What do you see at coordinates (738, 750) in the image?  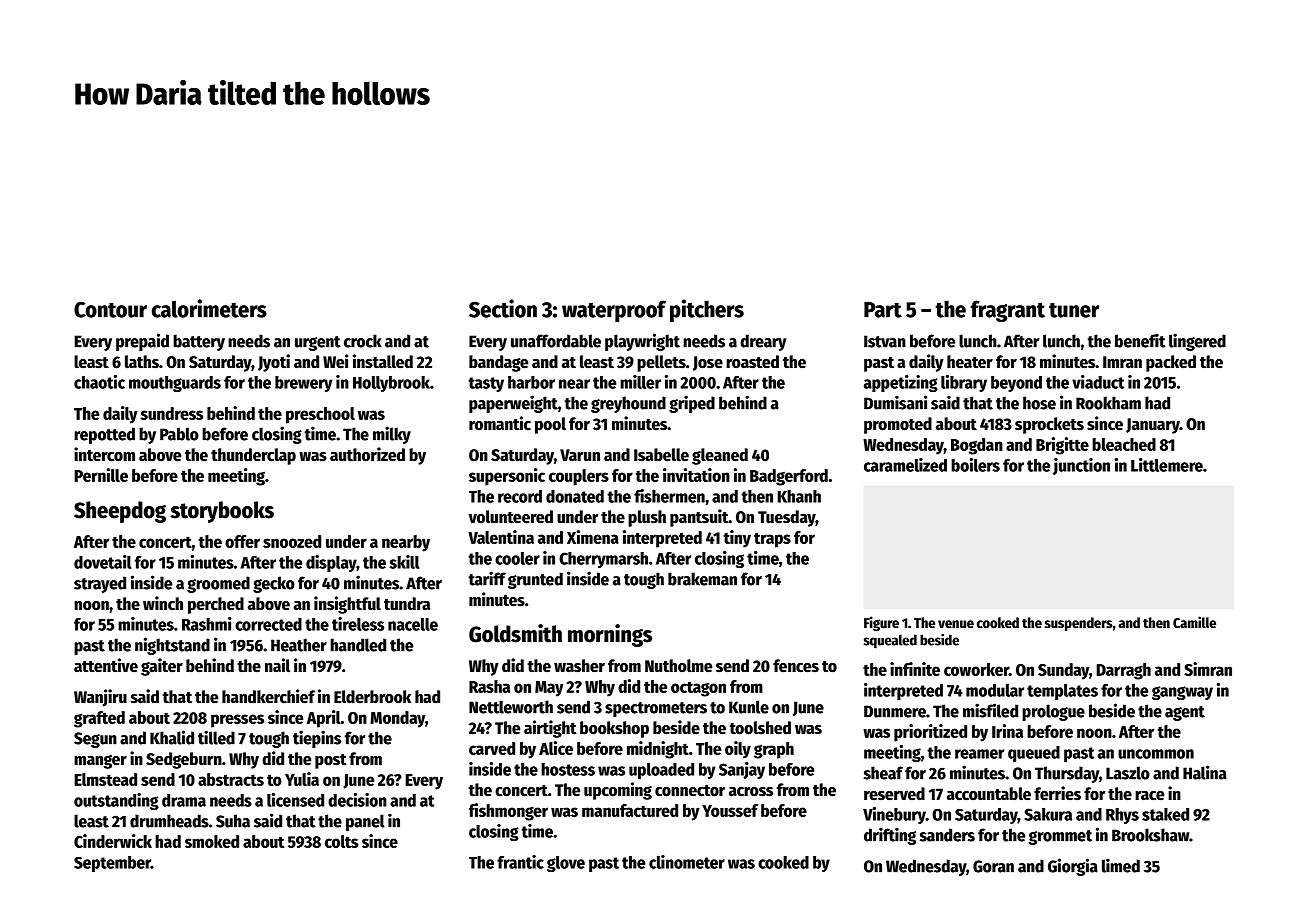 I see `oily` at bounding box center [738, 750].
